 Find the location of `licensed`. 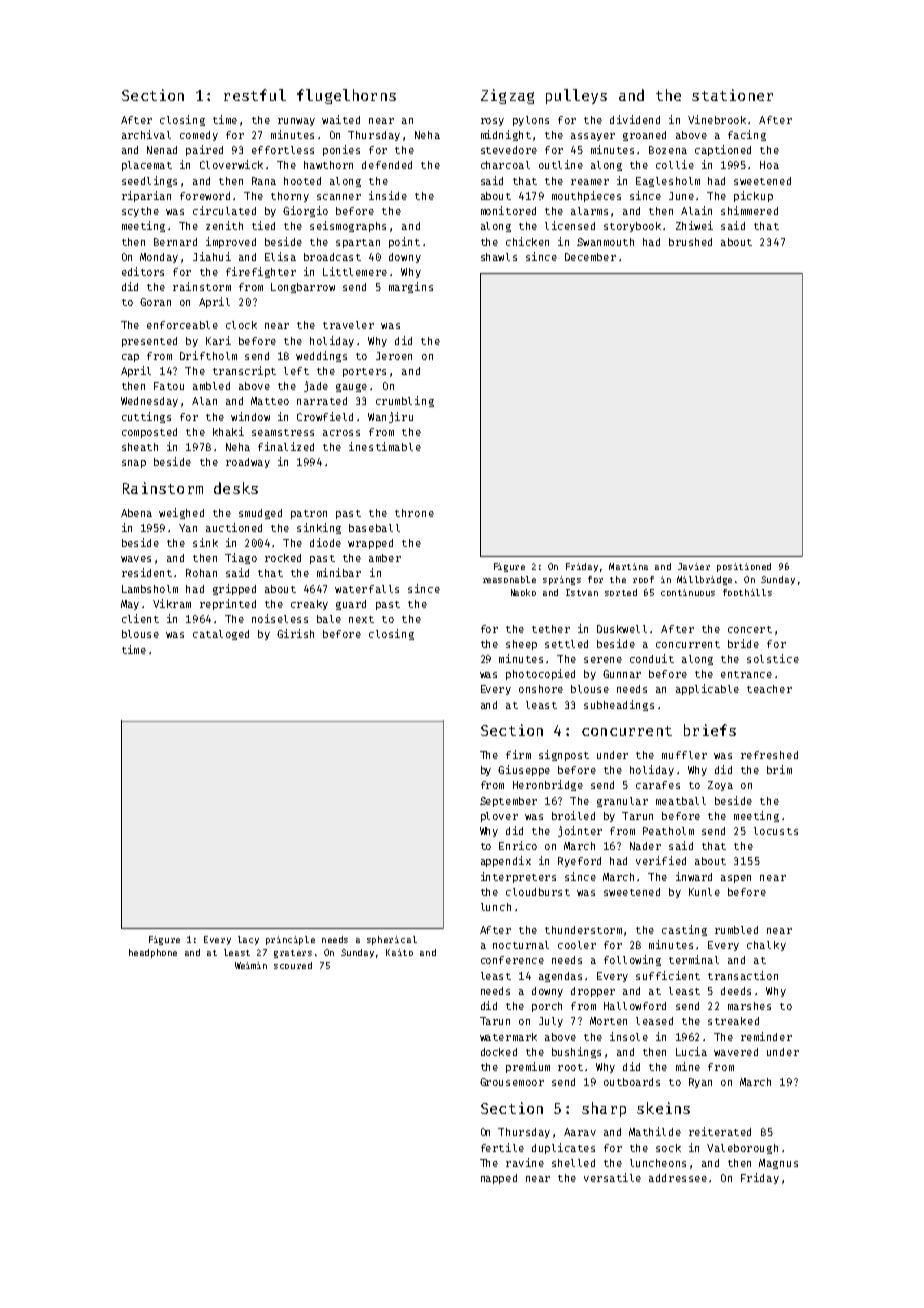

licensed is located at coordinates (570, 225).
